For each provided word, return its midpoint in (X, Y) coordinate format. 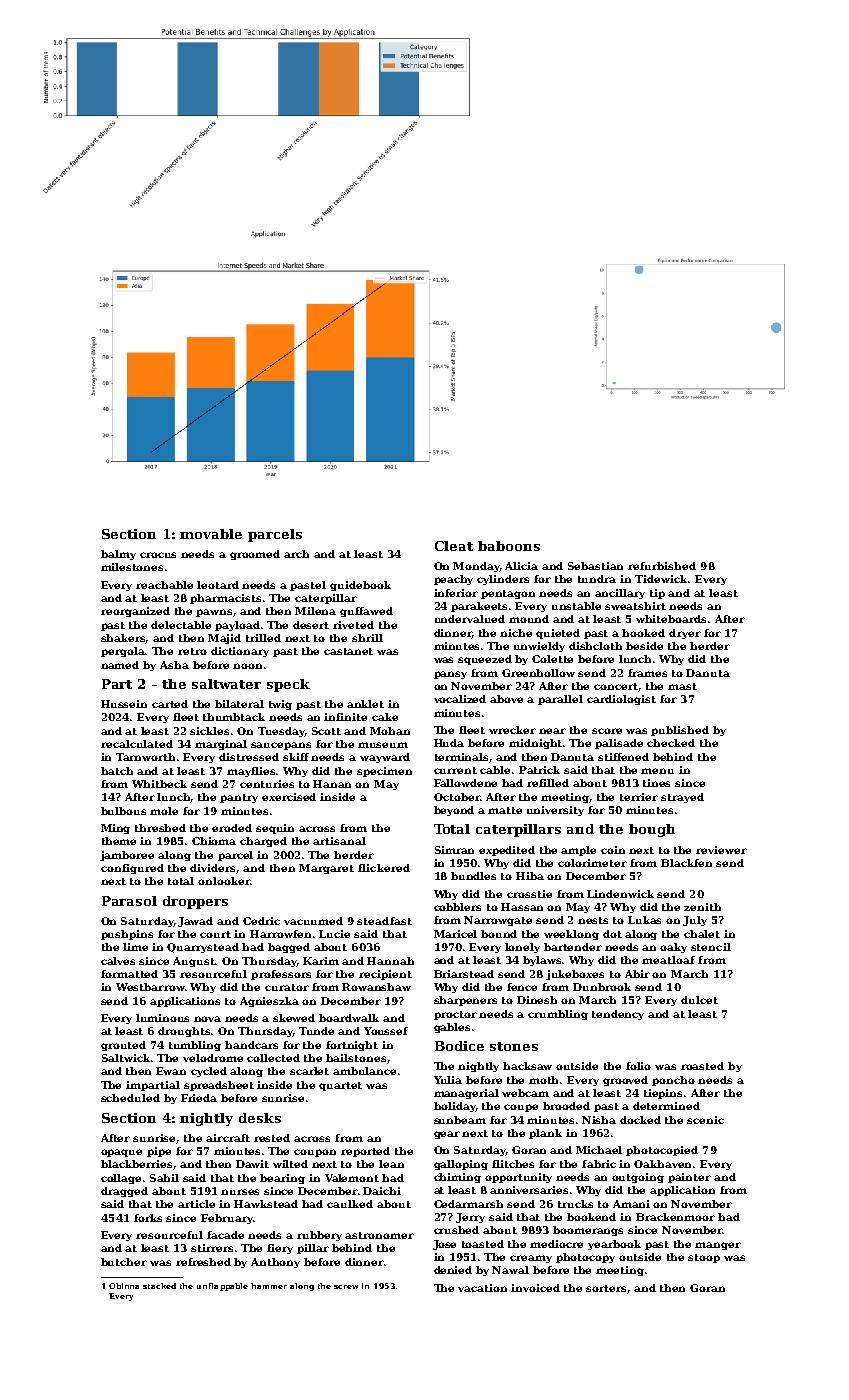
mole (164, 811)
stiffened (623, 757)
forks (148, 1218)
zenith (702, 907)
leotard (218, 585)
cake (385, 717)
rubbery (319, 1236)
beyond (454, 811)
